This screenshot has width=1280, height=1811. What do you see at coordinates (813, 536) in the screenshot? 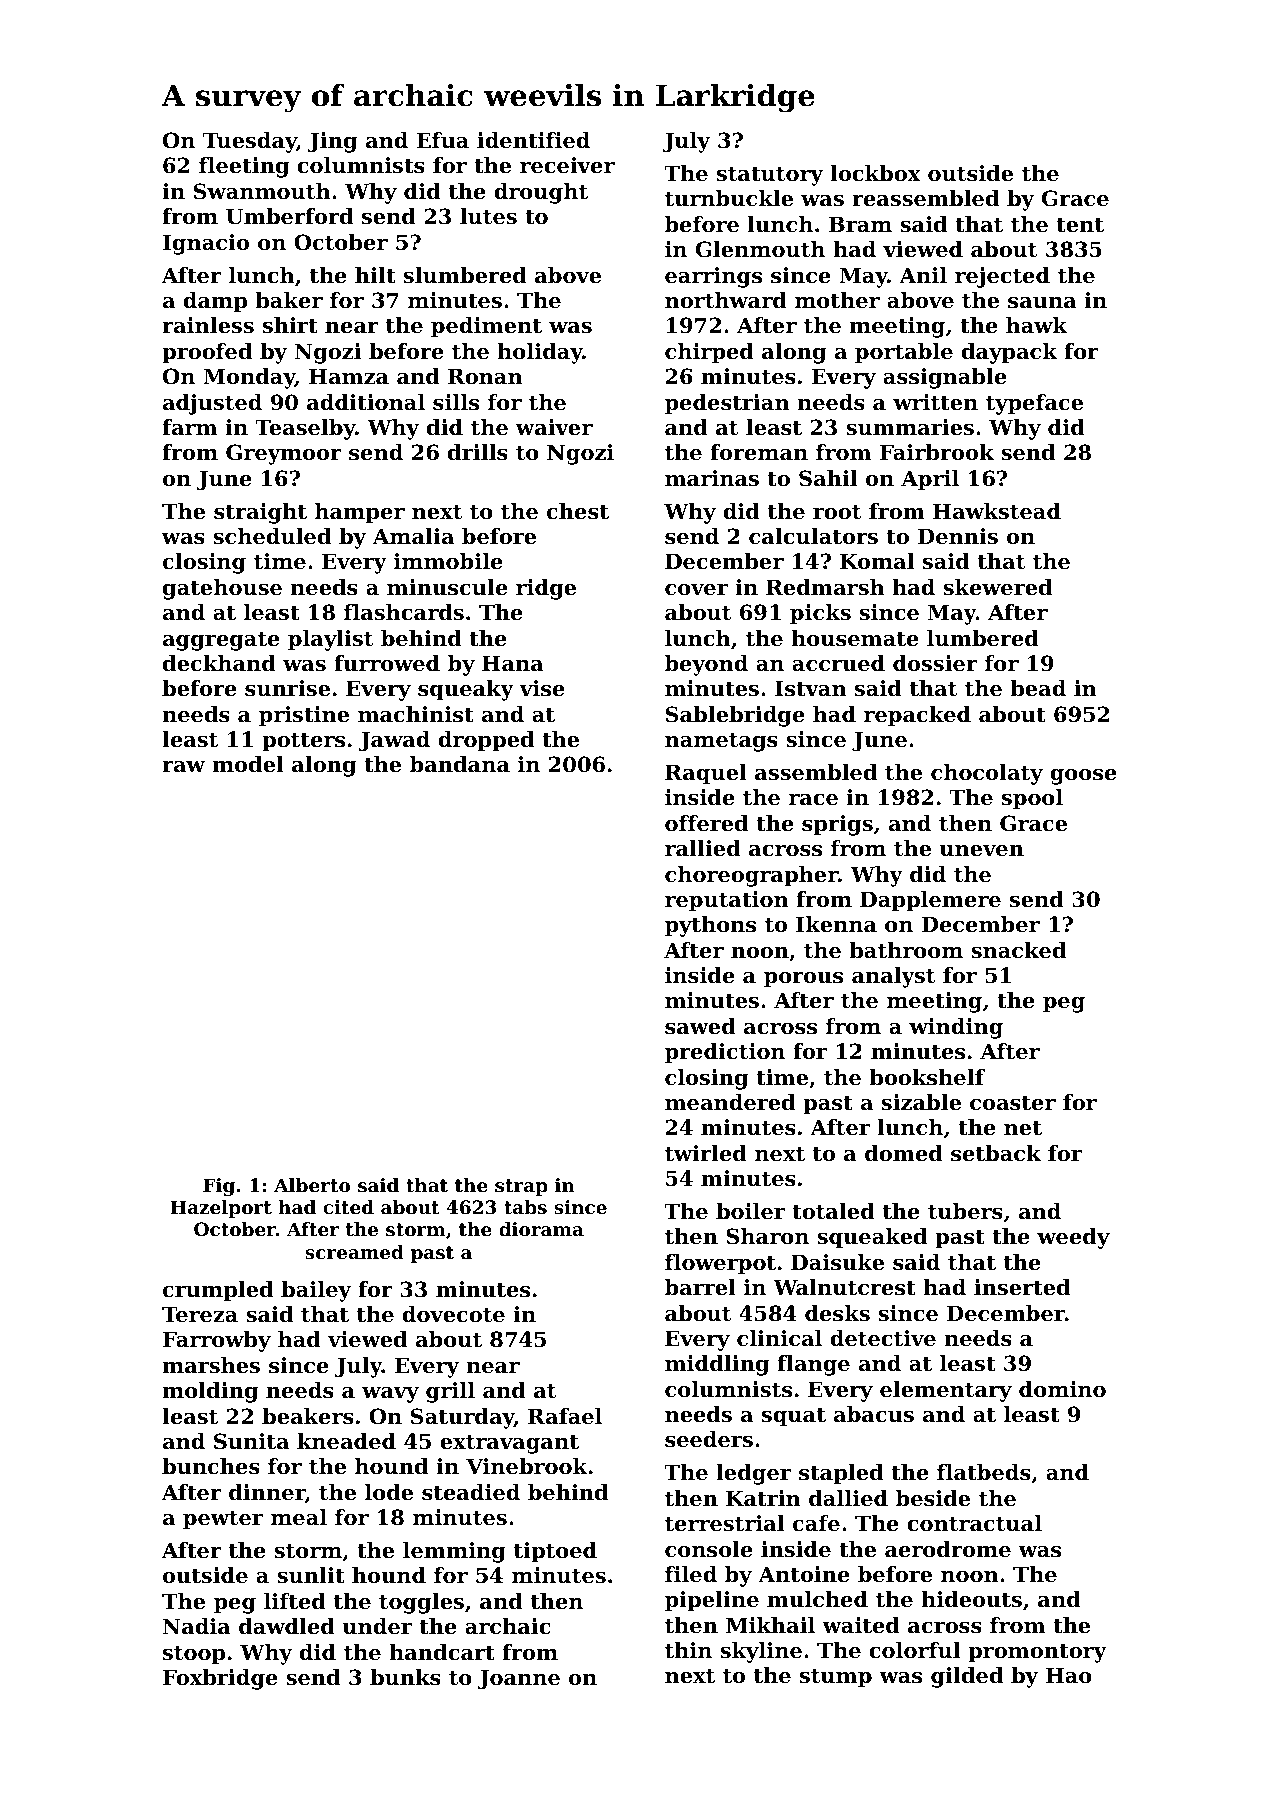
I see `calculators` at bounding box center [813, 536].
